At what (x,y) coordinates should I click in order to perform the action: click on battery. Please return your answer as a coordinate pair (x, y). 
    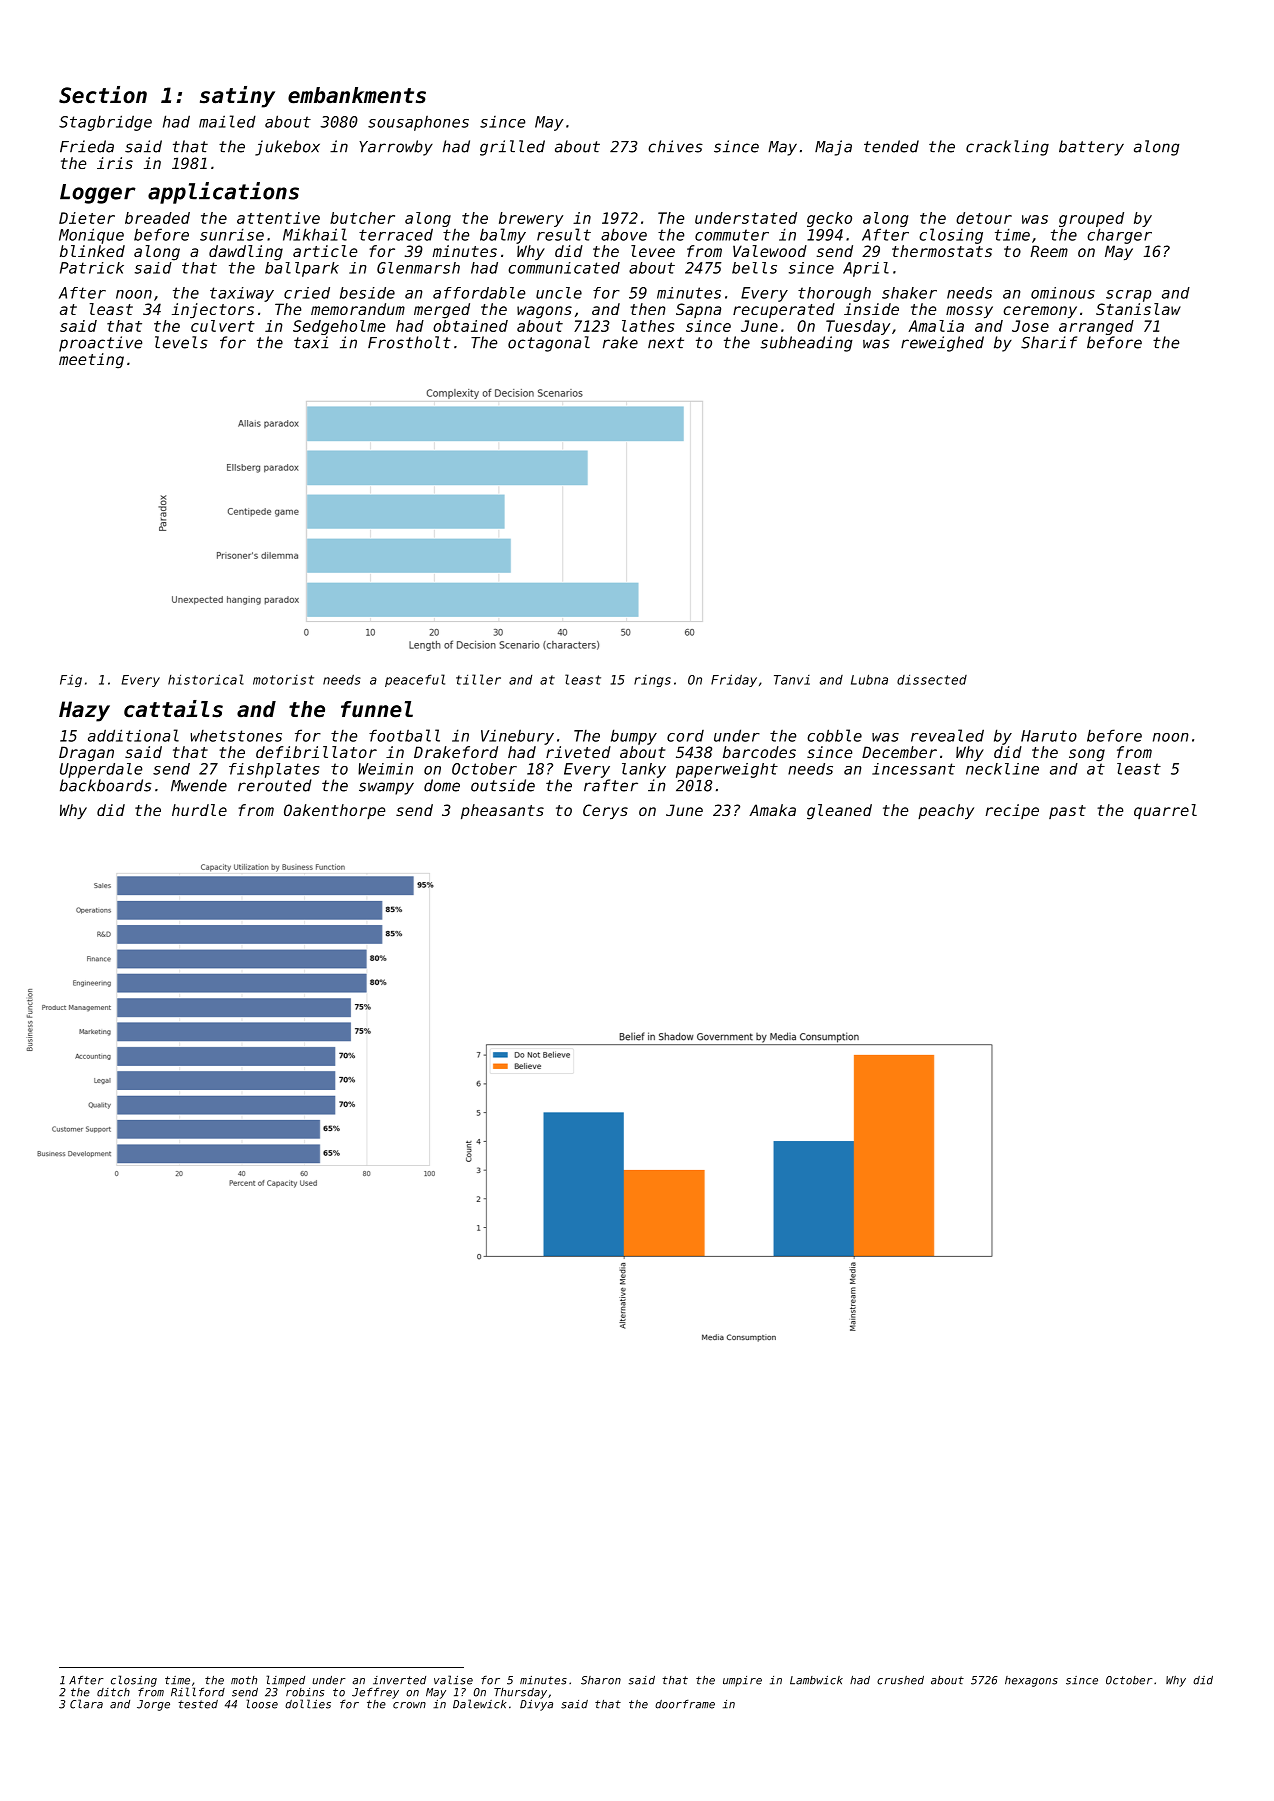
    Looking at the image, I should click on (1091, 148).
